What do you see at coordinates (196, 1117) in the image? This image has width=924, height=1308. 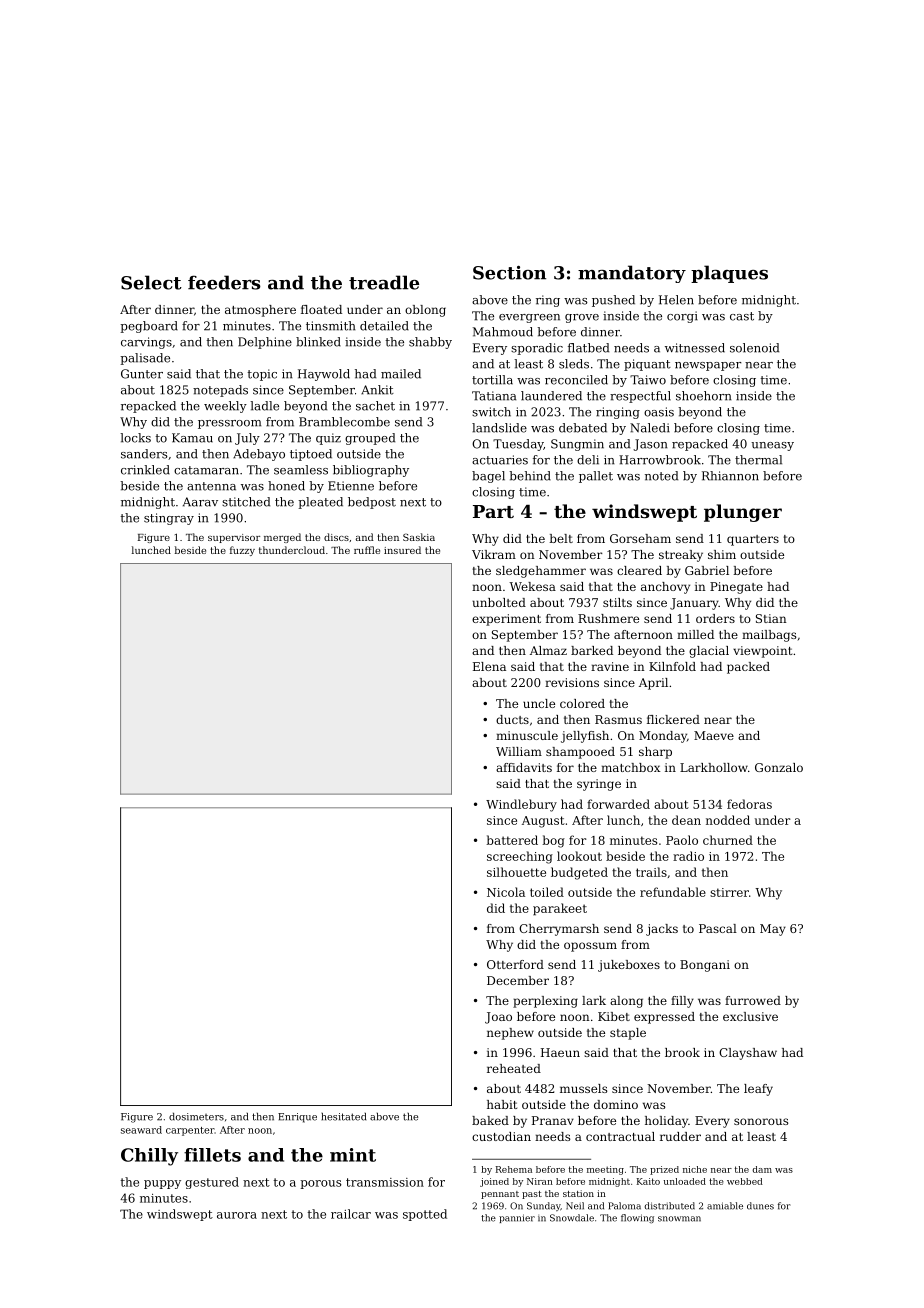 I see `dosimeters` at bounding box center [196, 1117].
